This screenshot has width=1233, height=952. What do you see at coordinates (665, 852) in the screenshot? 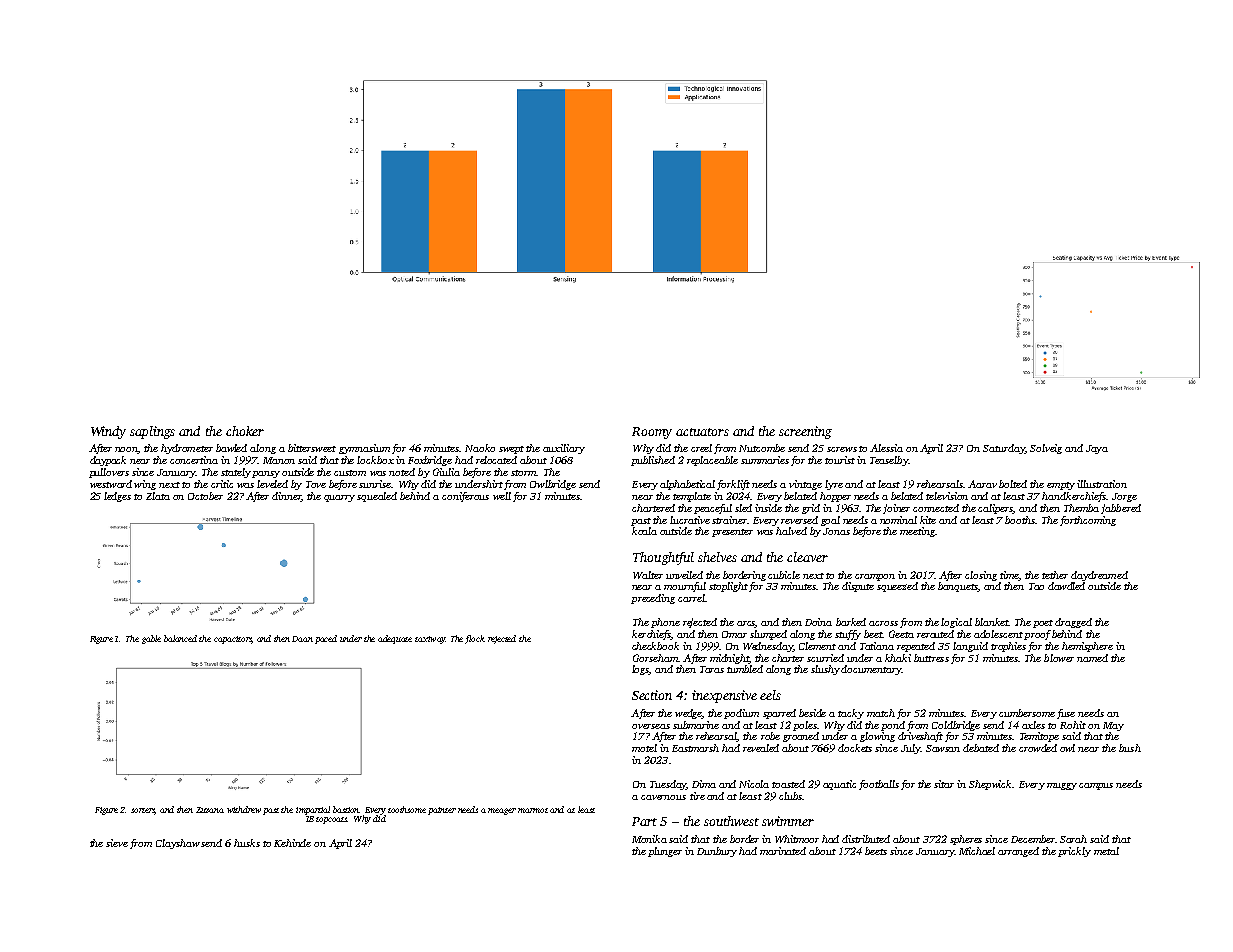
I see `plunger` at bounding box center [665, 852].
